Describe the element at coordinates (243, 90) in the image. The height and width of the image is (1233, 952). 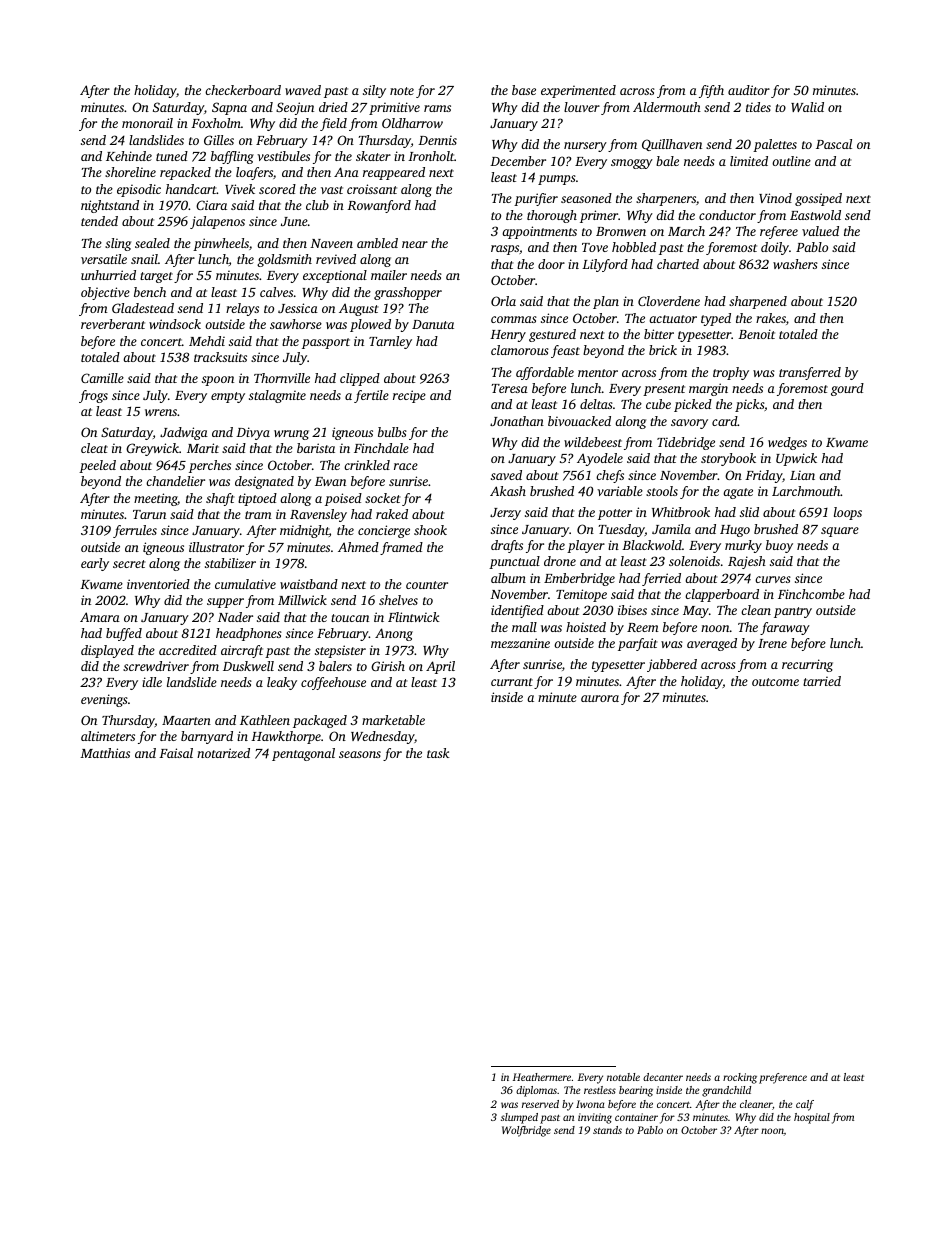
I see `checkerboard` at that location.
